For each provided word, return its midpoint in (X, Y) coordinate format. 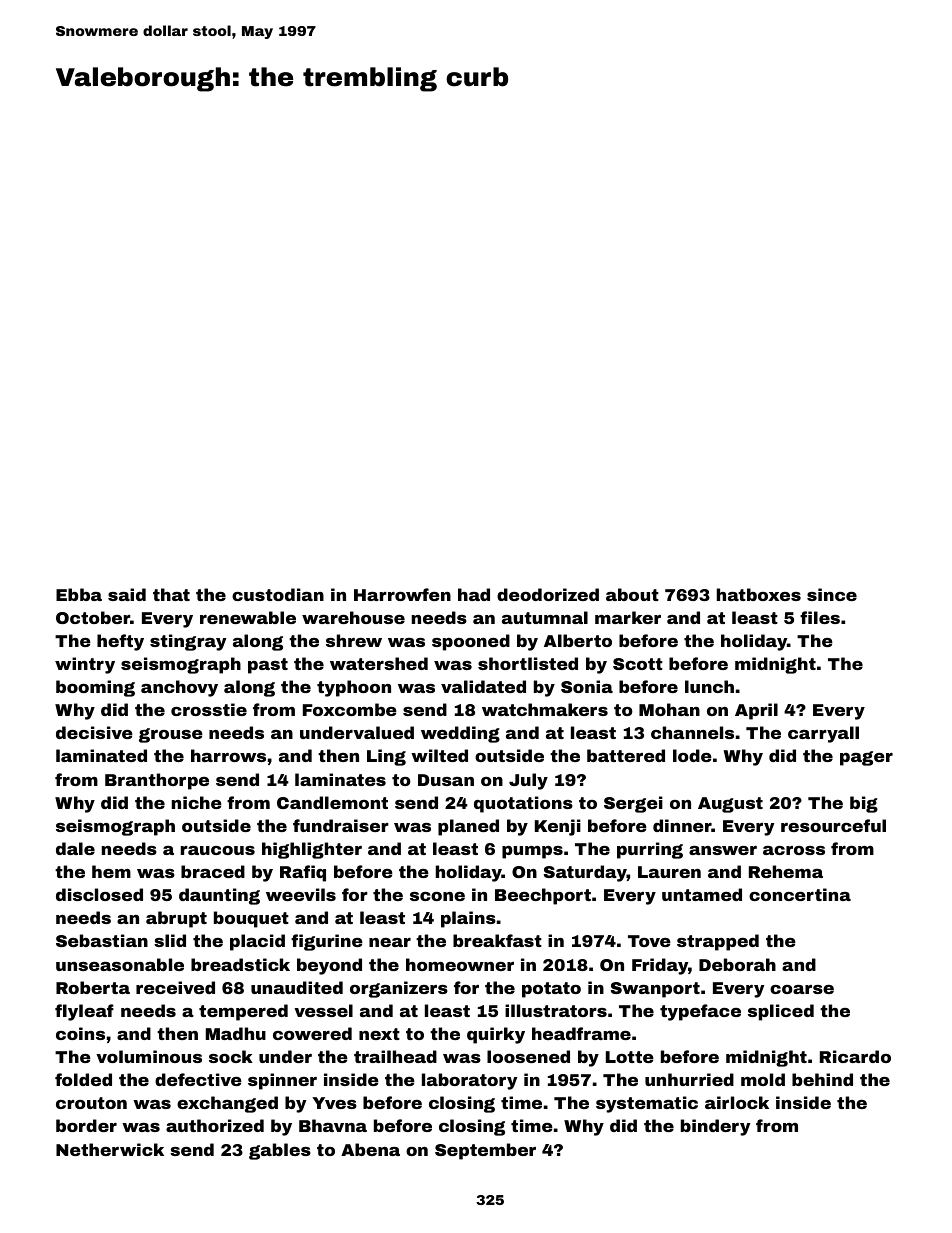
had (474, 594)
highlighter (312, 850)
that (171, 594)
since (832, 594)
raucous (218, 850)
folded (83, 1079)
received (175, 987)
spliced (781, 1012)
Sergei (633, 804)
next (379, 1034)
